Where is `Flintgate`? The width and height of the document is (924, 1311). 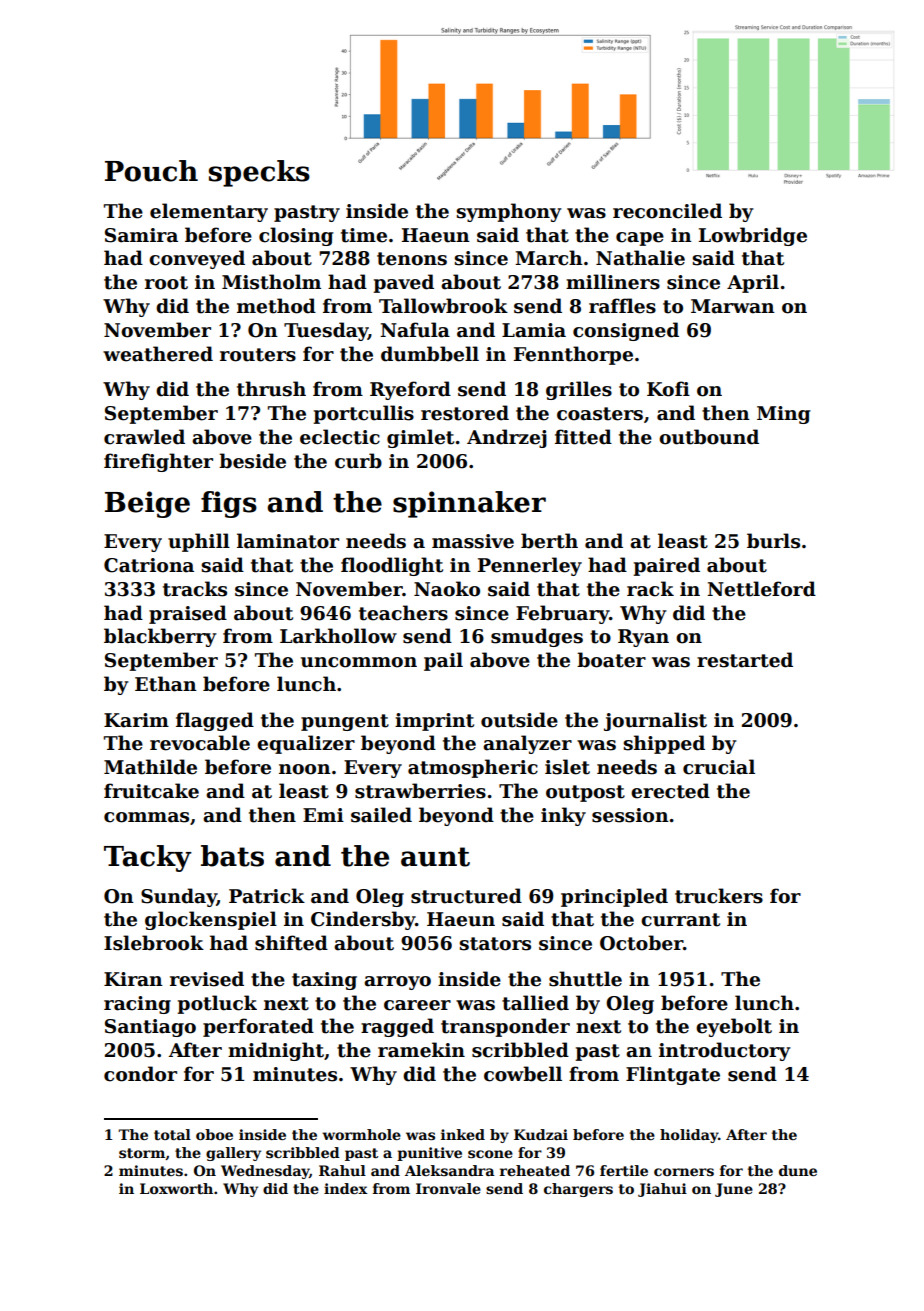 Flintgate is located at coordinates (673, 1075).
